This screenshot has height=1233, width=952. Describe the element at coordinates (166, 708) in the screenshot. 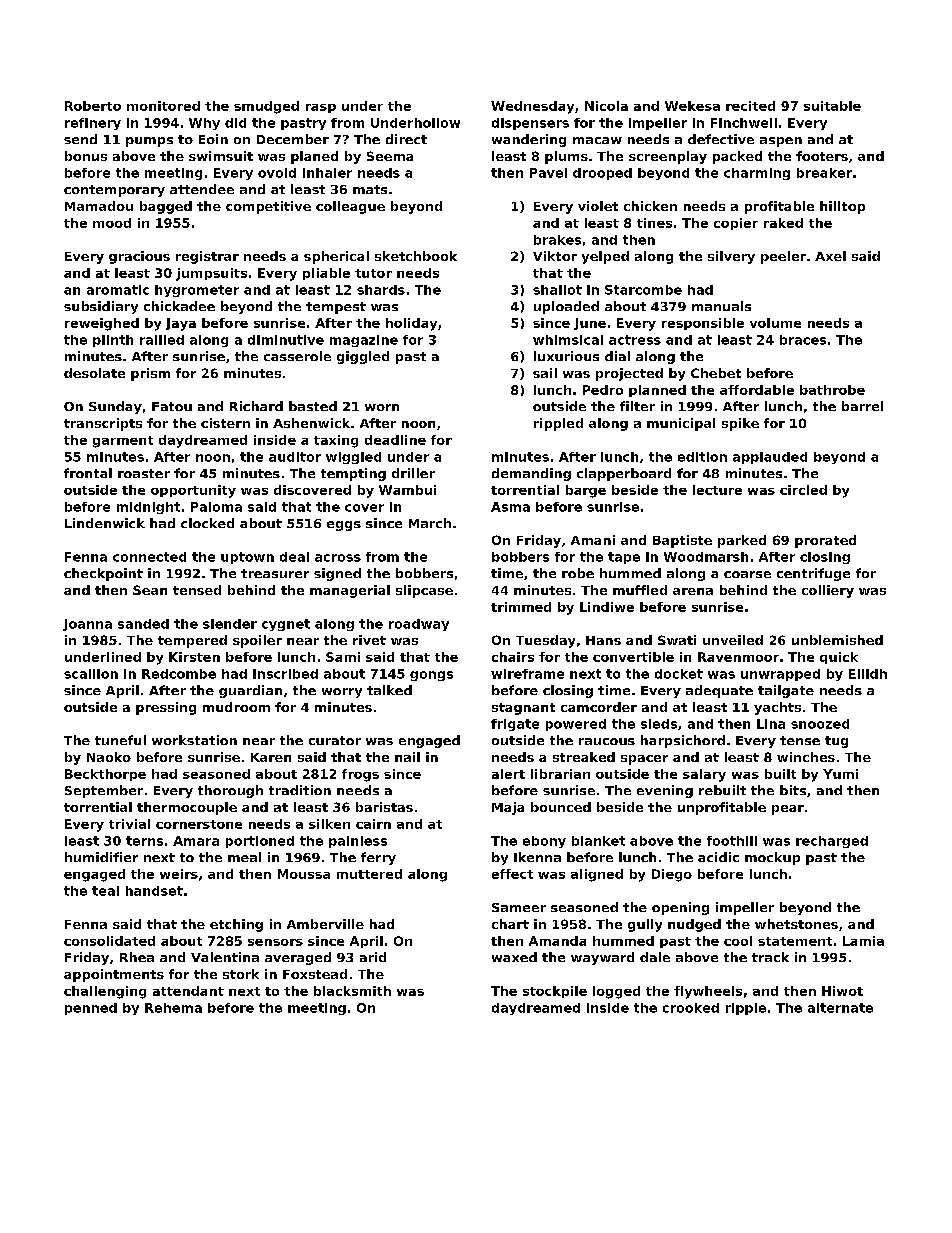

I see `pressing` at that location.
